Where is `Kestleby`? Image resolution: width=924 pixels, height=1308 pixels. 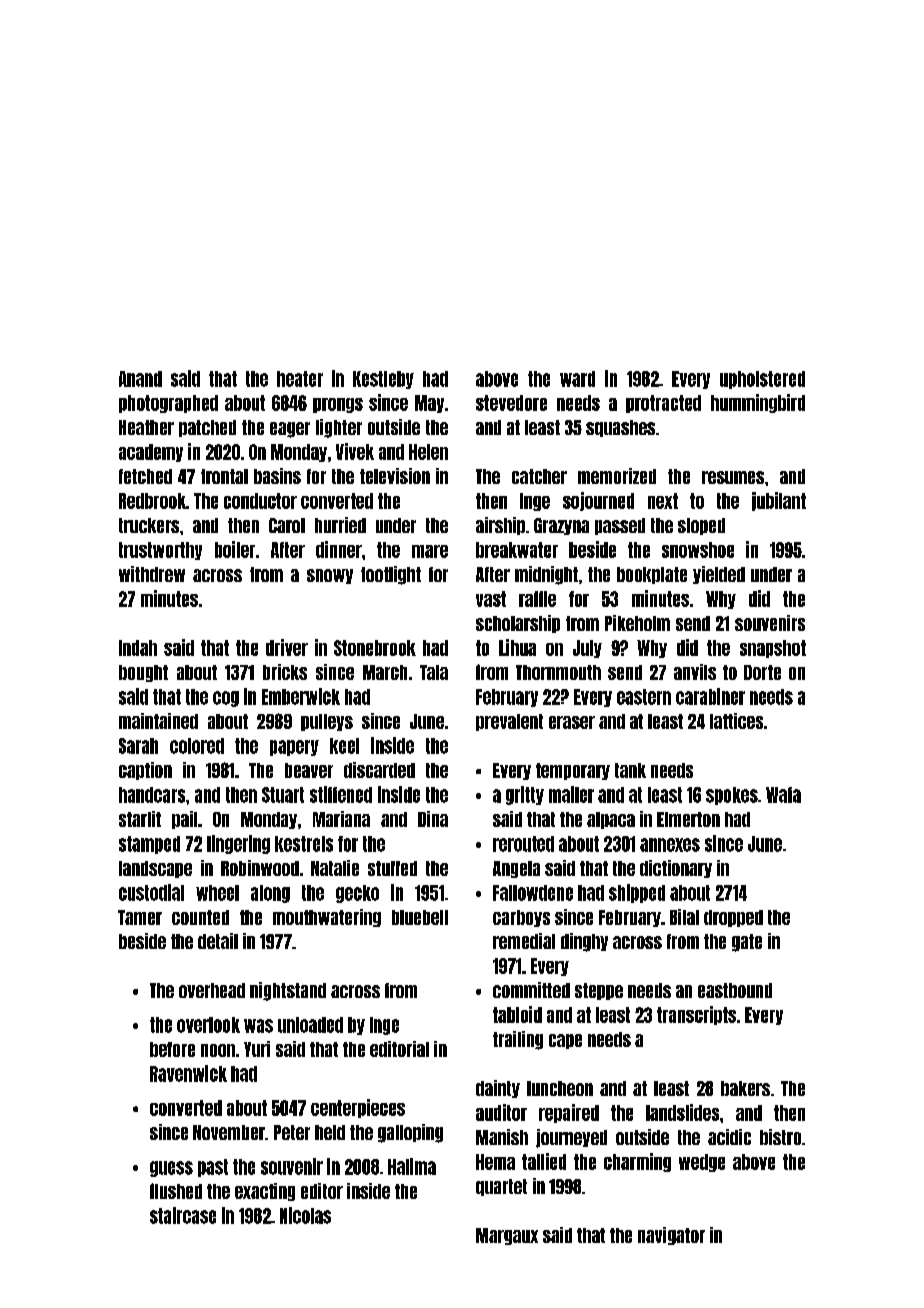
Kestleby is located at coordinates (383, 380).
